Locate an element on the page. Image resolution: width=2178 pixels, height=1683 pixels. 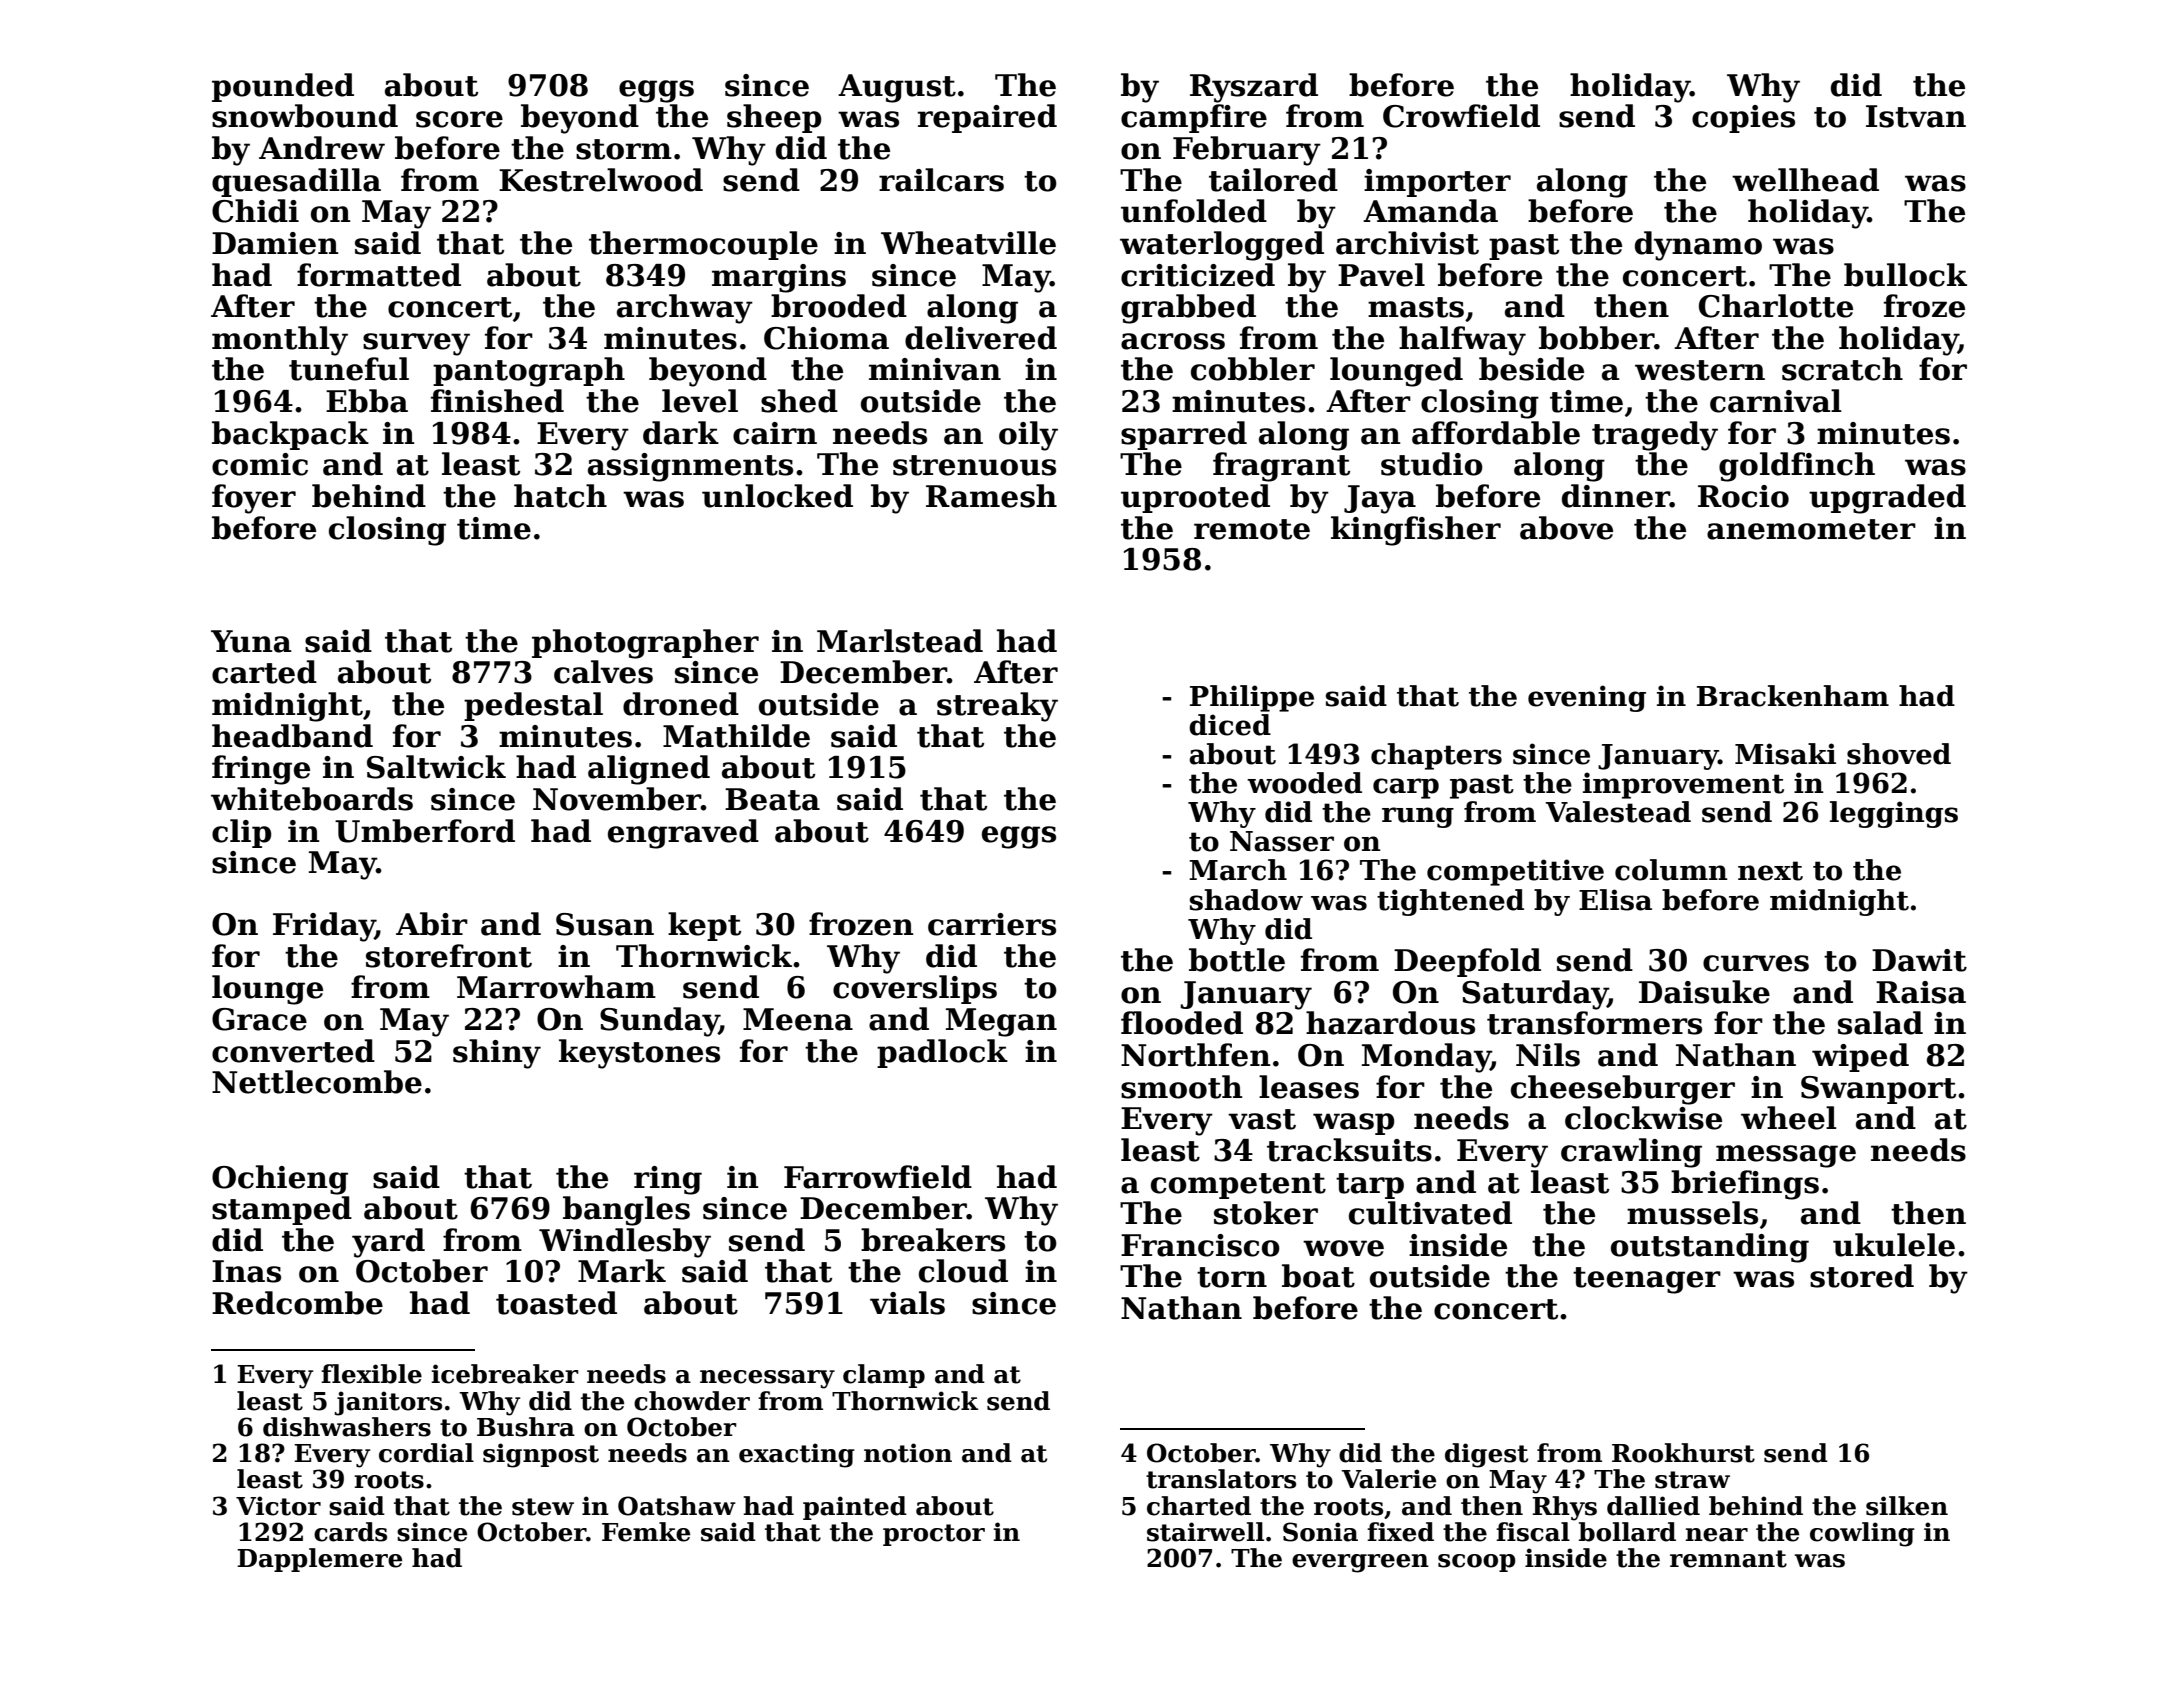
comic is located at coordinates (260, 464).
